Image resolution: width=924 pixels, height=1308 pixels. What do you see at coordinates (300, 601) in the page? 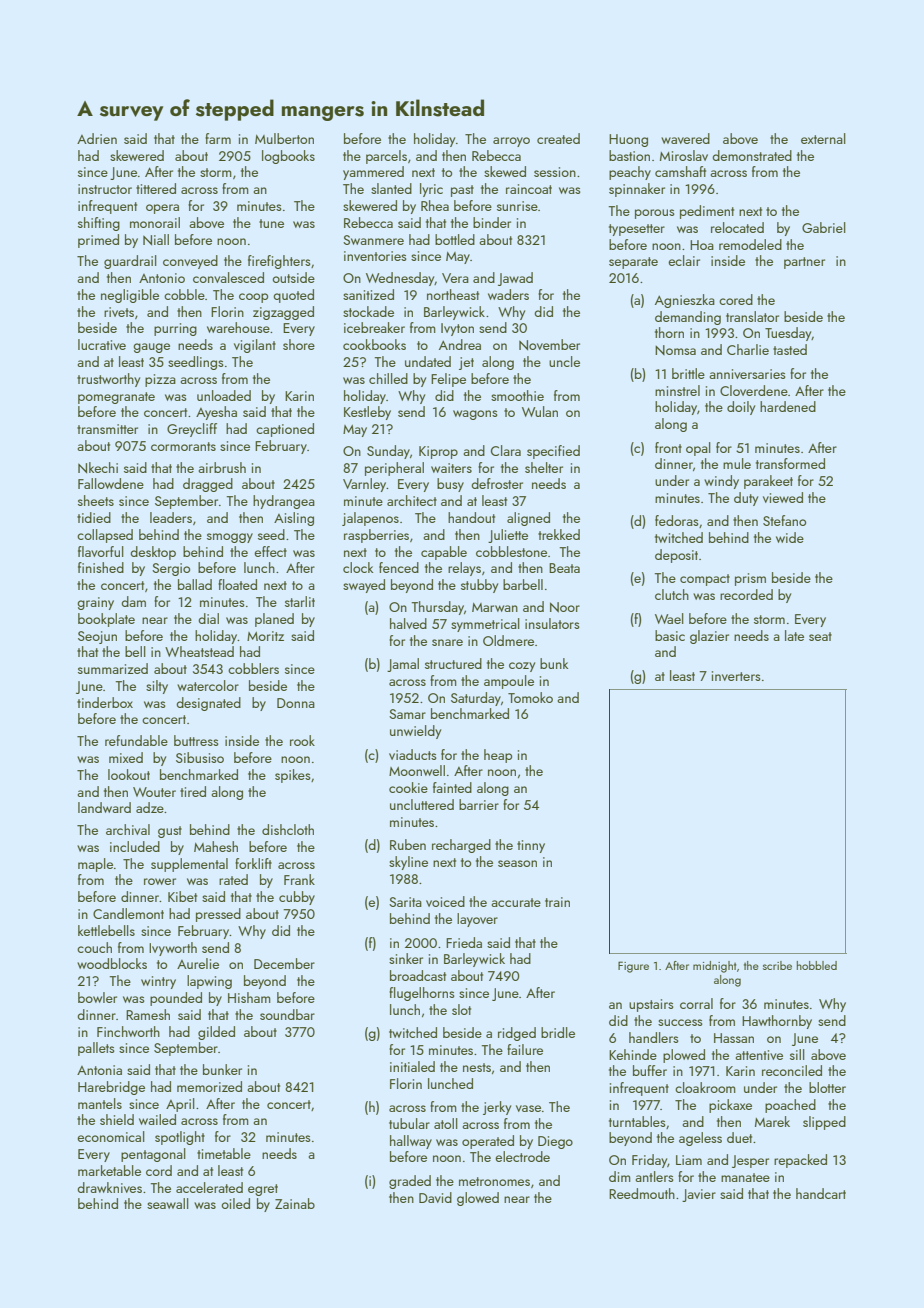
I see `starlit` at bounding box center [300, 601].
